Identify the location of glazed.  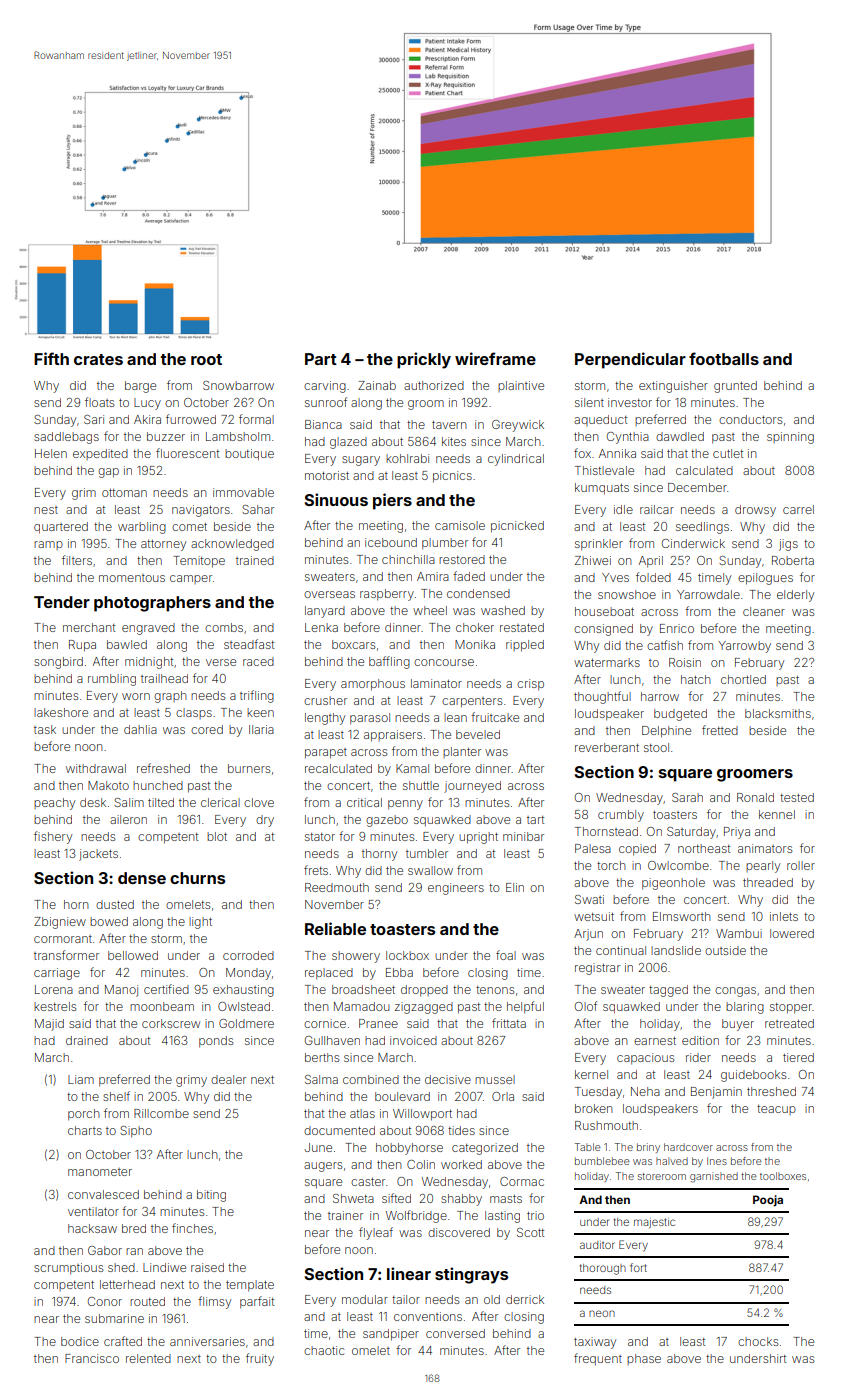
(348, 443).
